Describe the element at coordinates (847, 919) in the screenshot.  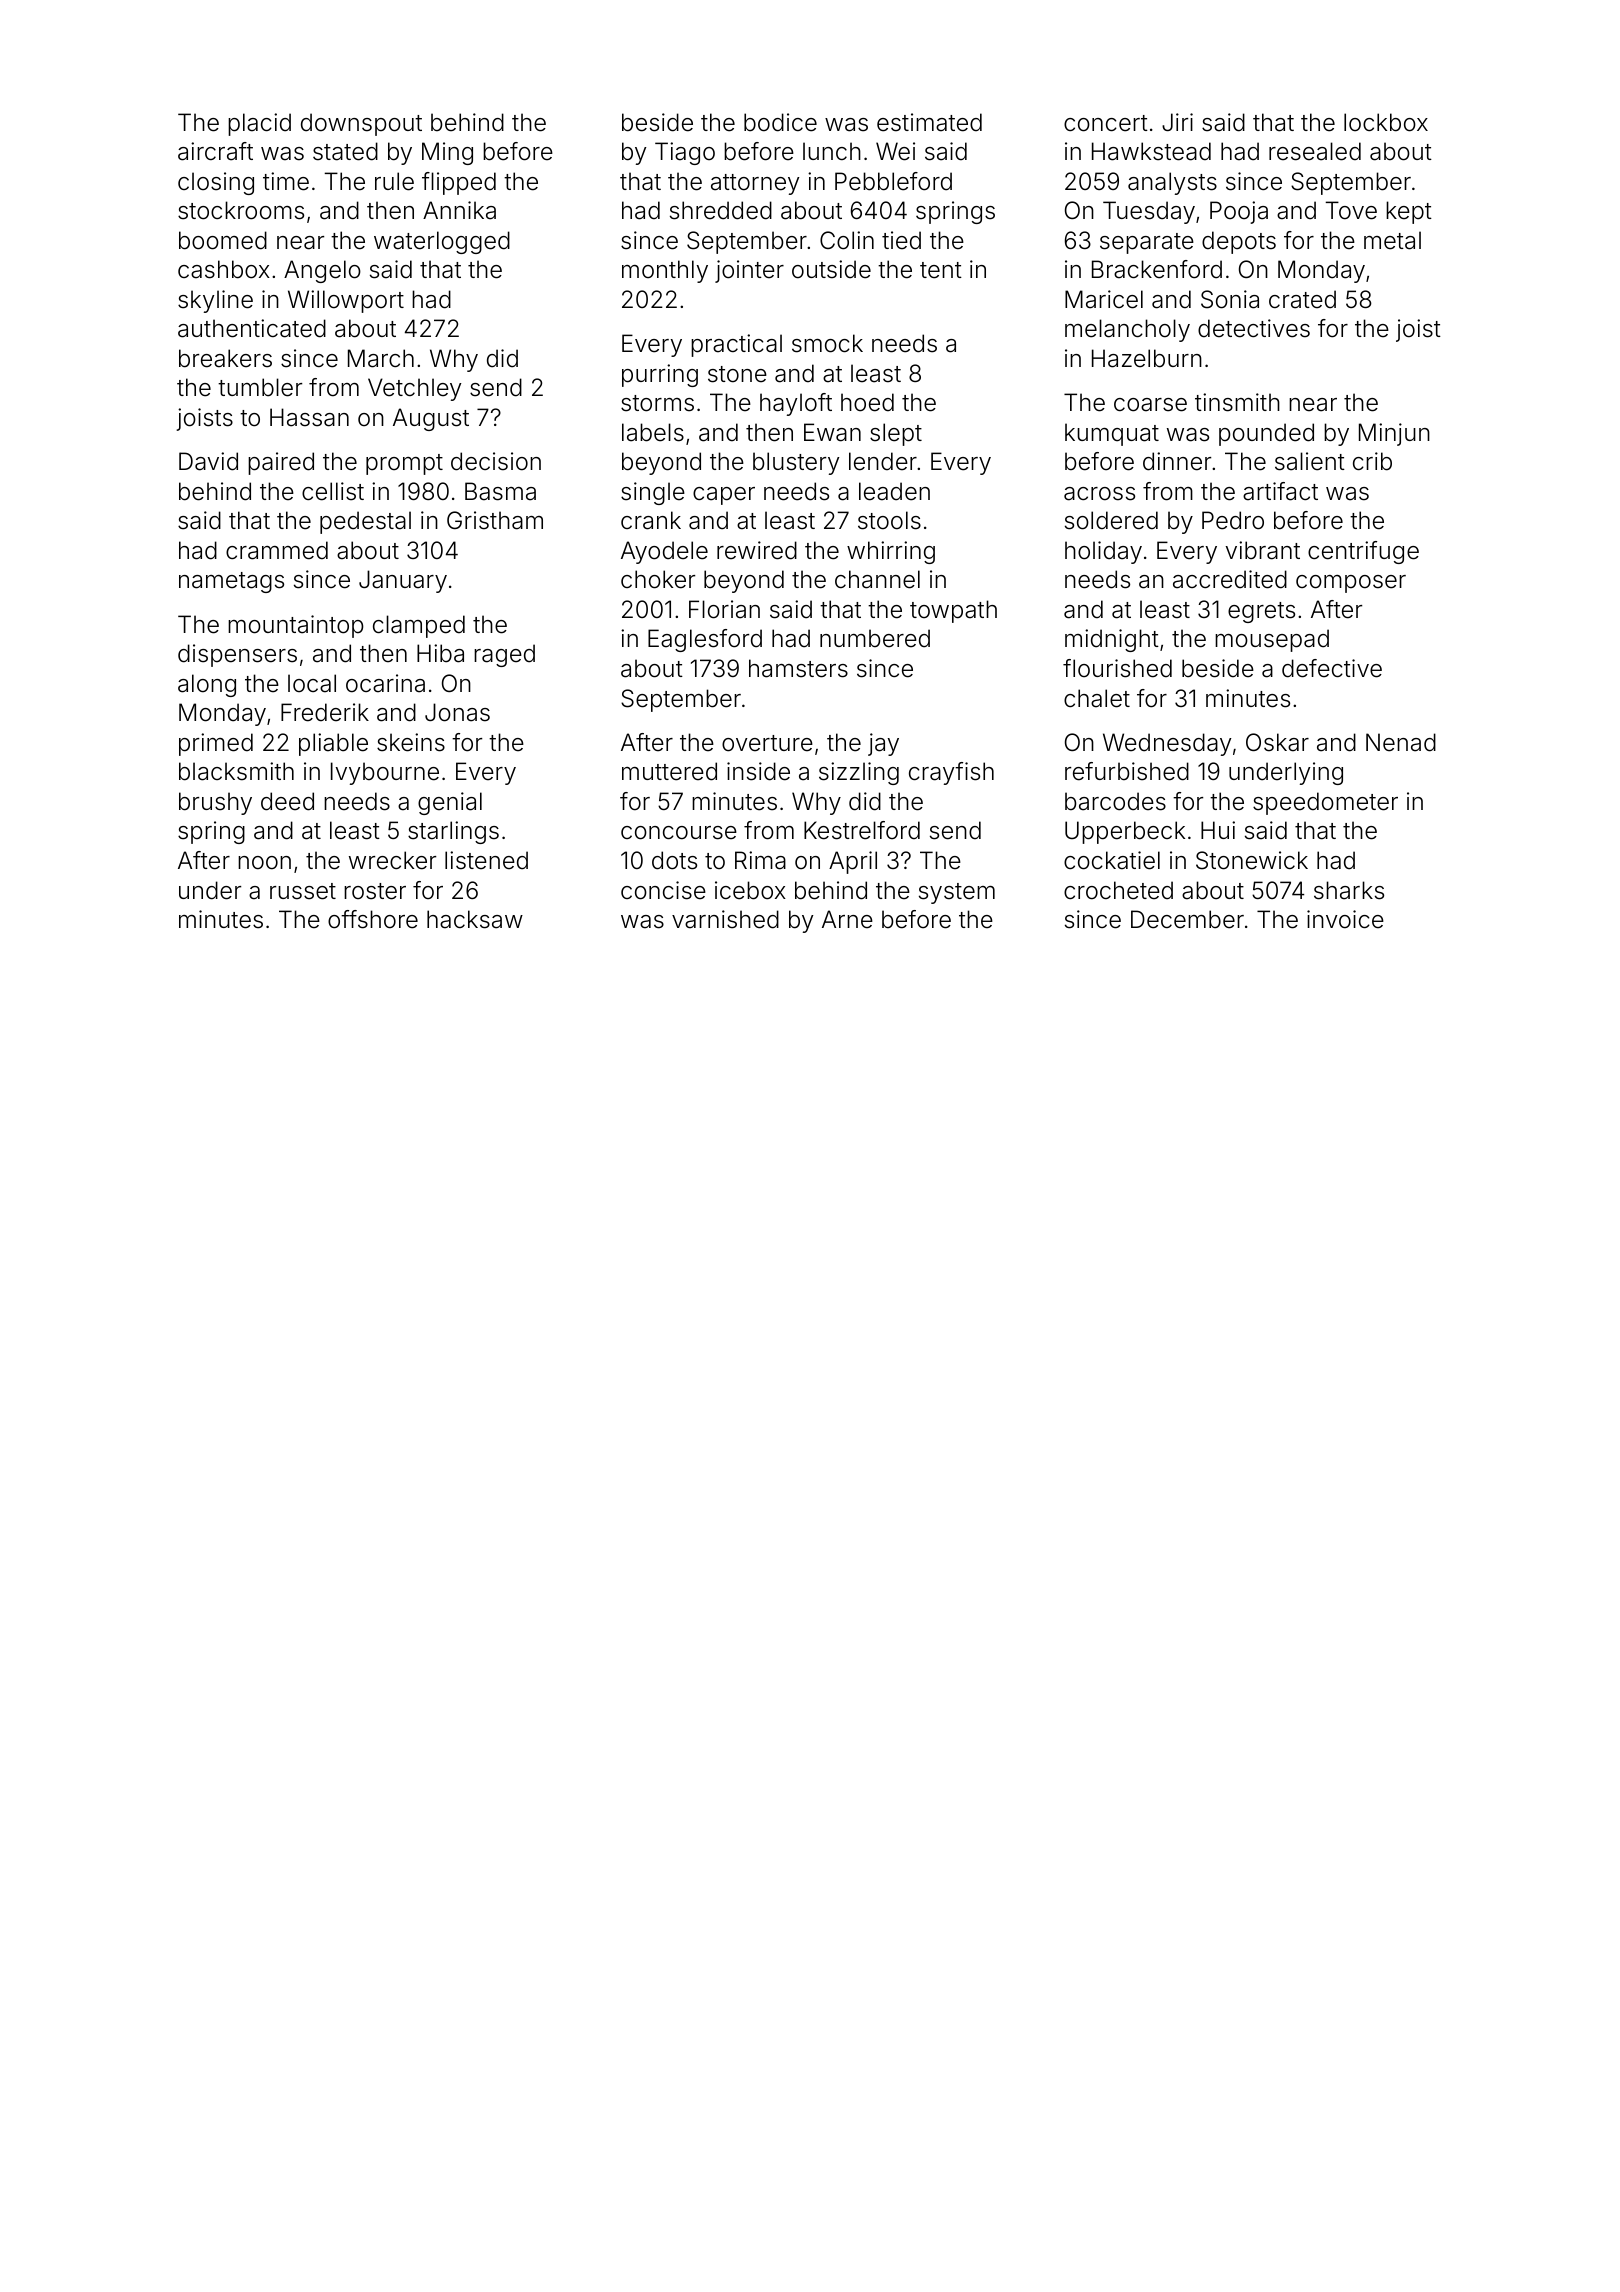
I see `Arne` at that location.
